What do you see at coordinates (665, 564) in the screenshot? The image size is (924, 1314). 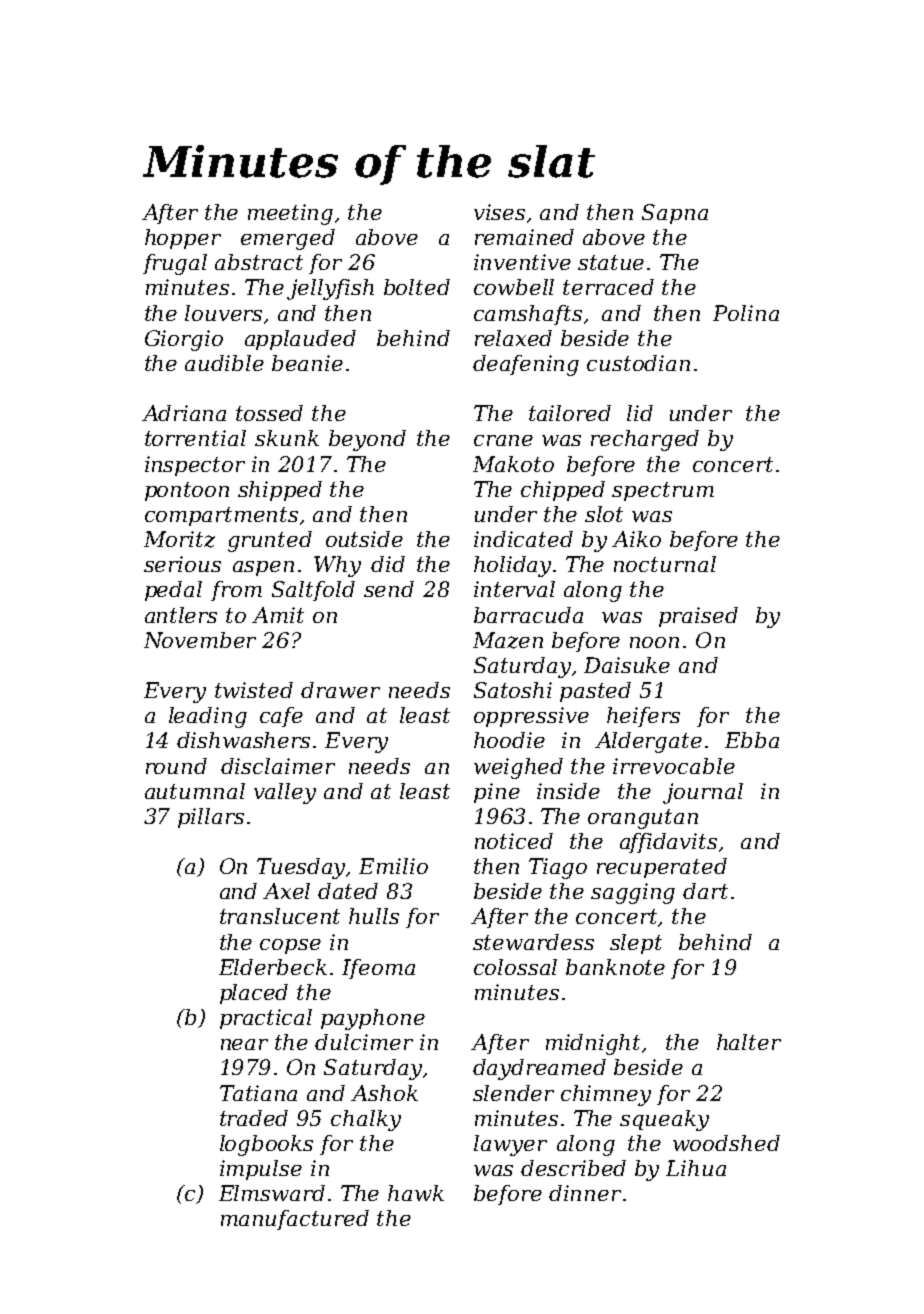 I see `nocturnal` at bounding box center [665, 564].
